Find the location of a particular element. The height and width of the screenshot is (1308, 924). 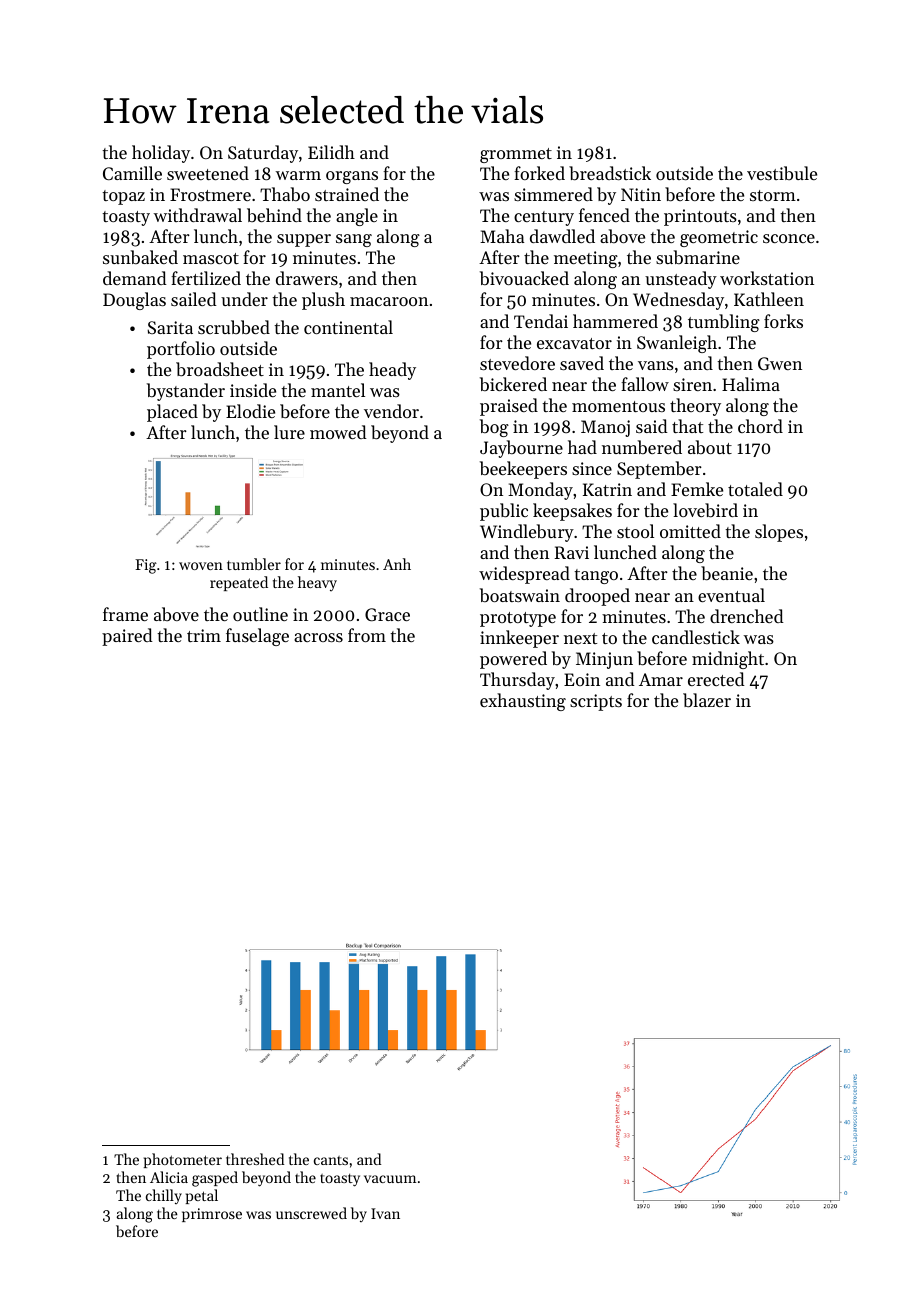

exhausting is located at coordinates (523, 702).
